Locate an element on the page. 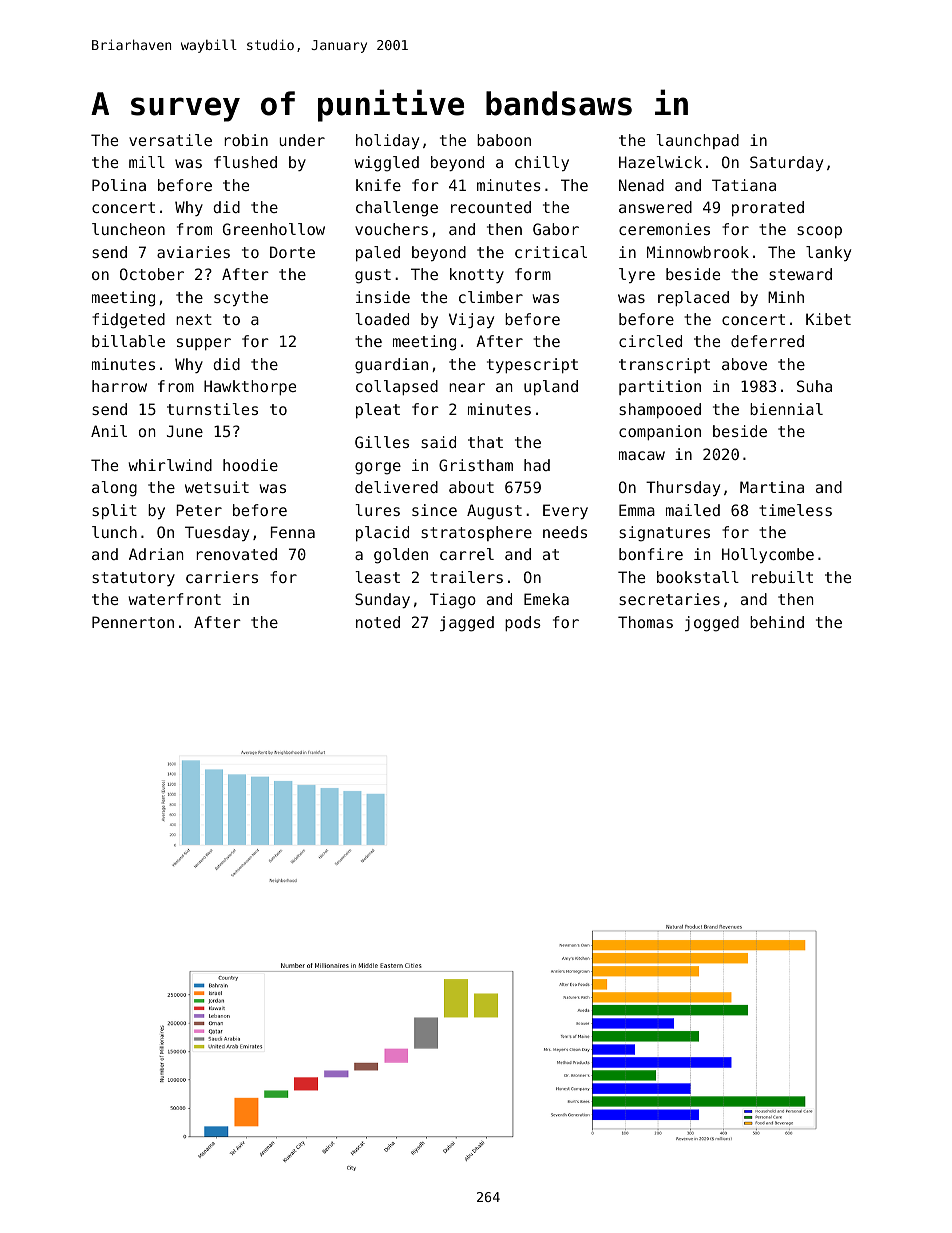 The width and height of the page is (952, 1233). versatile is located at coordinates (170, 140).
